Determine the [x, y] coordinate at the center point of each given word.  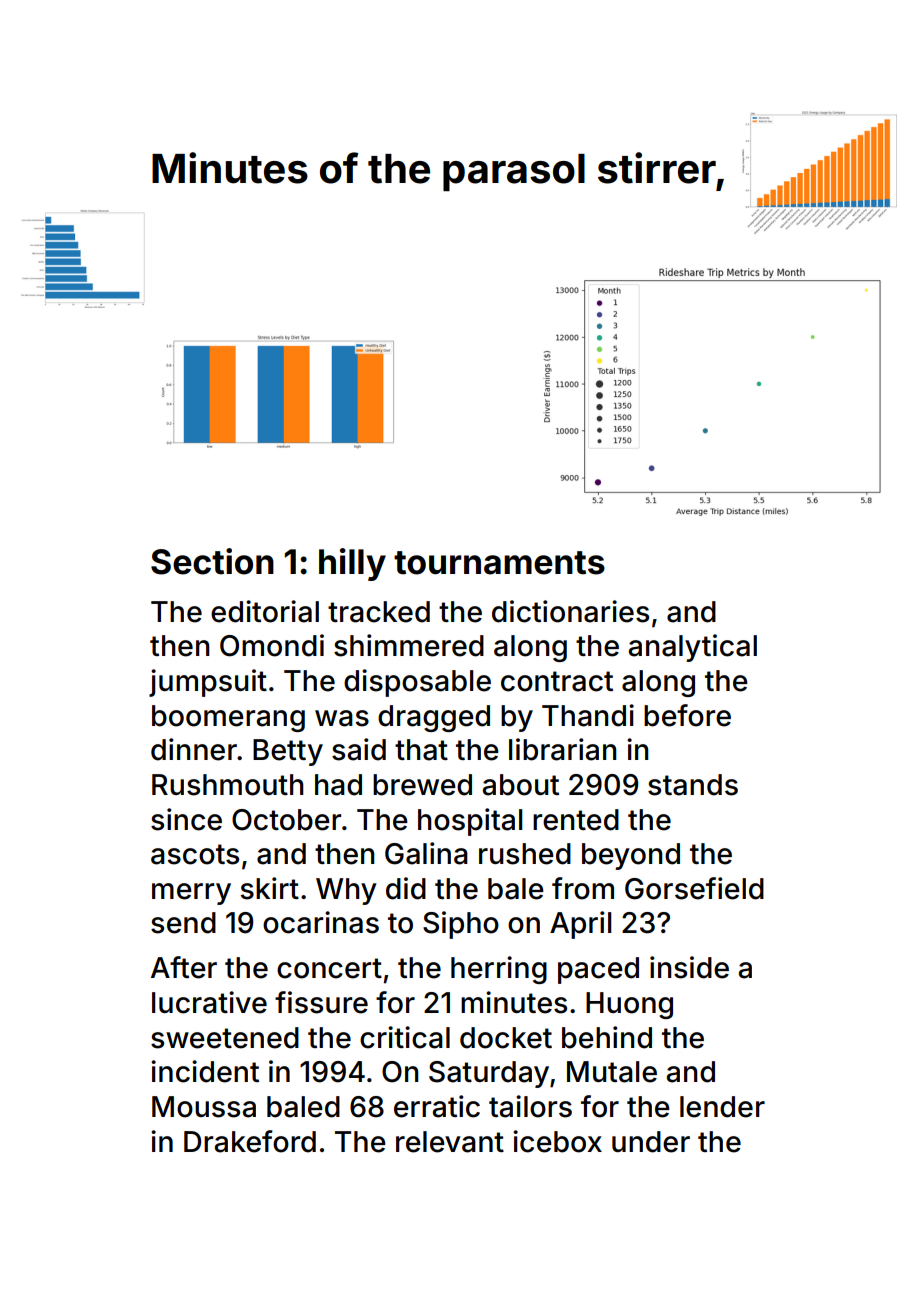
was [342, 718]
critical [405, 1037]
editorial [265, 611]
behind [607, 1037]
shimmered [409, 645]
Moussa [204, 1107]
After [184, 967]
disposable [417, 683]
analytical [692, 648]
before [687, 715]
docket [506, 1038]
